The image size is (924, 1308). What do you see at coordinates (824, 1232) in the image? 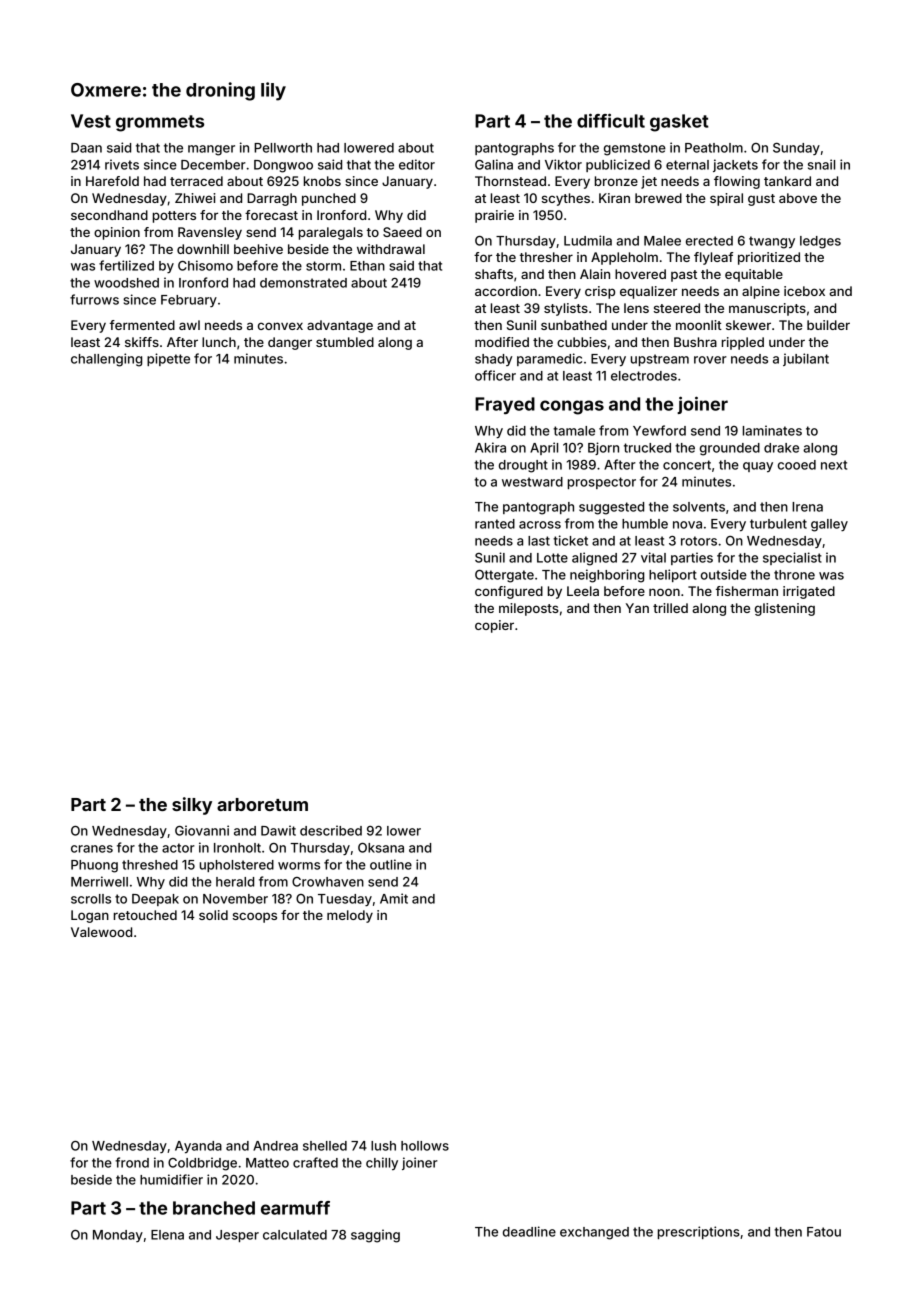
I see `Fatou` at bounding box center [824, 1232].
